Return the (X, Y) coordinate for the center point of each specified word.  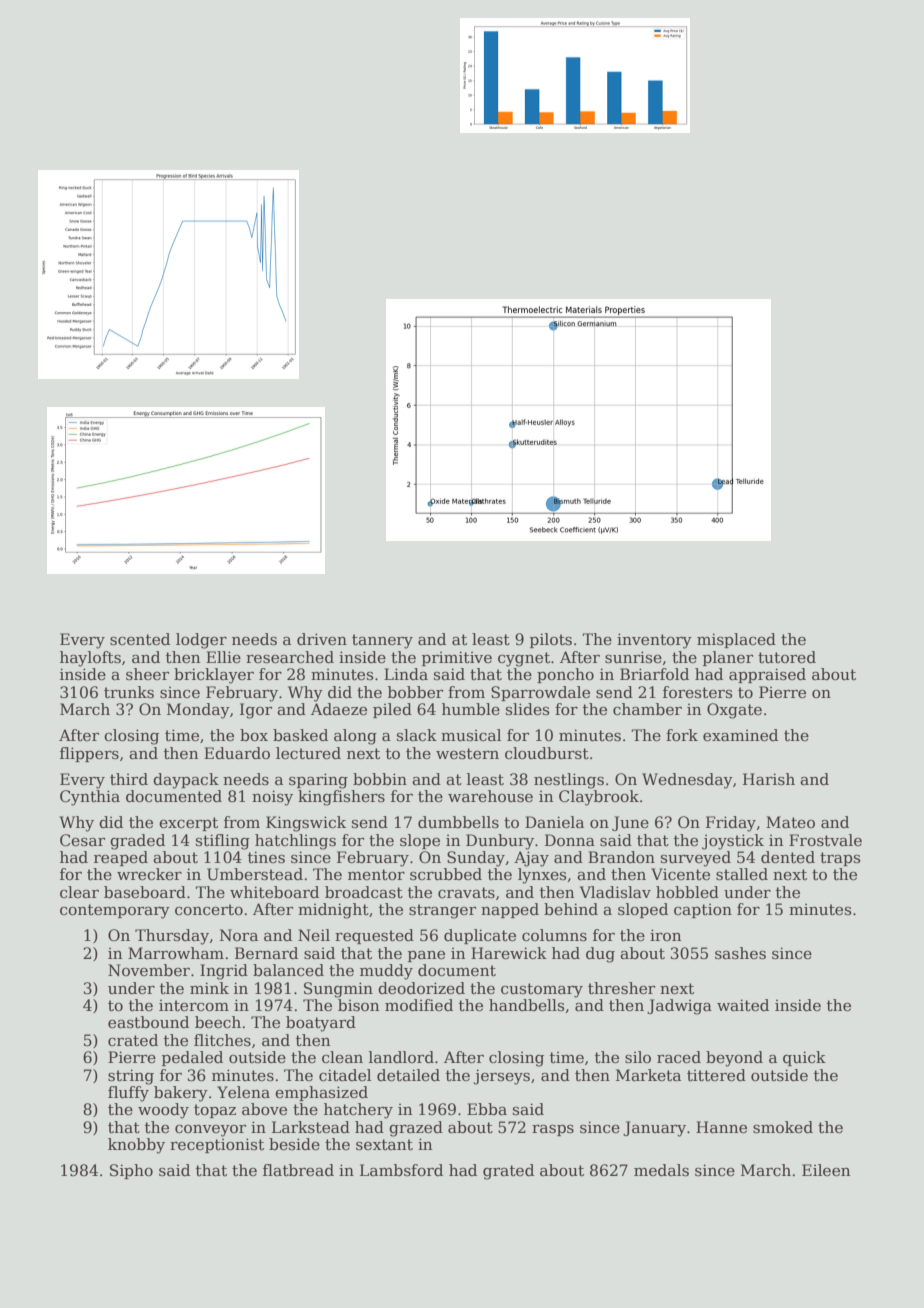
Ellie (223, 657)
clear (79, 892)
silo (638, 1057)
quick (804, 1058)
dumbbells (458, 822)
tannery (382, 641)
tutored (787, 657)
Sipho (131, 1171)
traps (840, 859)
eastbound (148, 1022)
